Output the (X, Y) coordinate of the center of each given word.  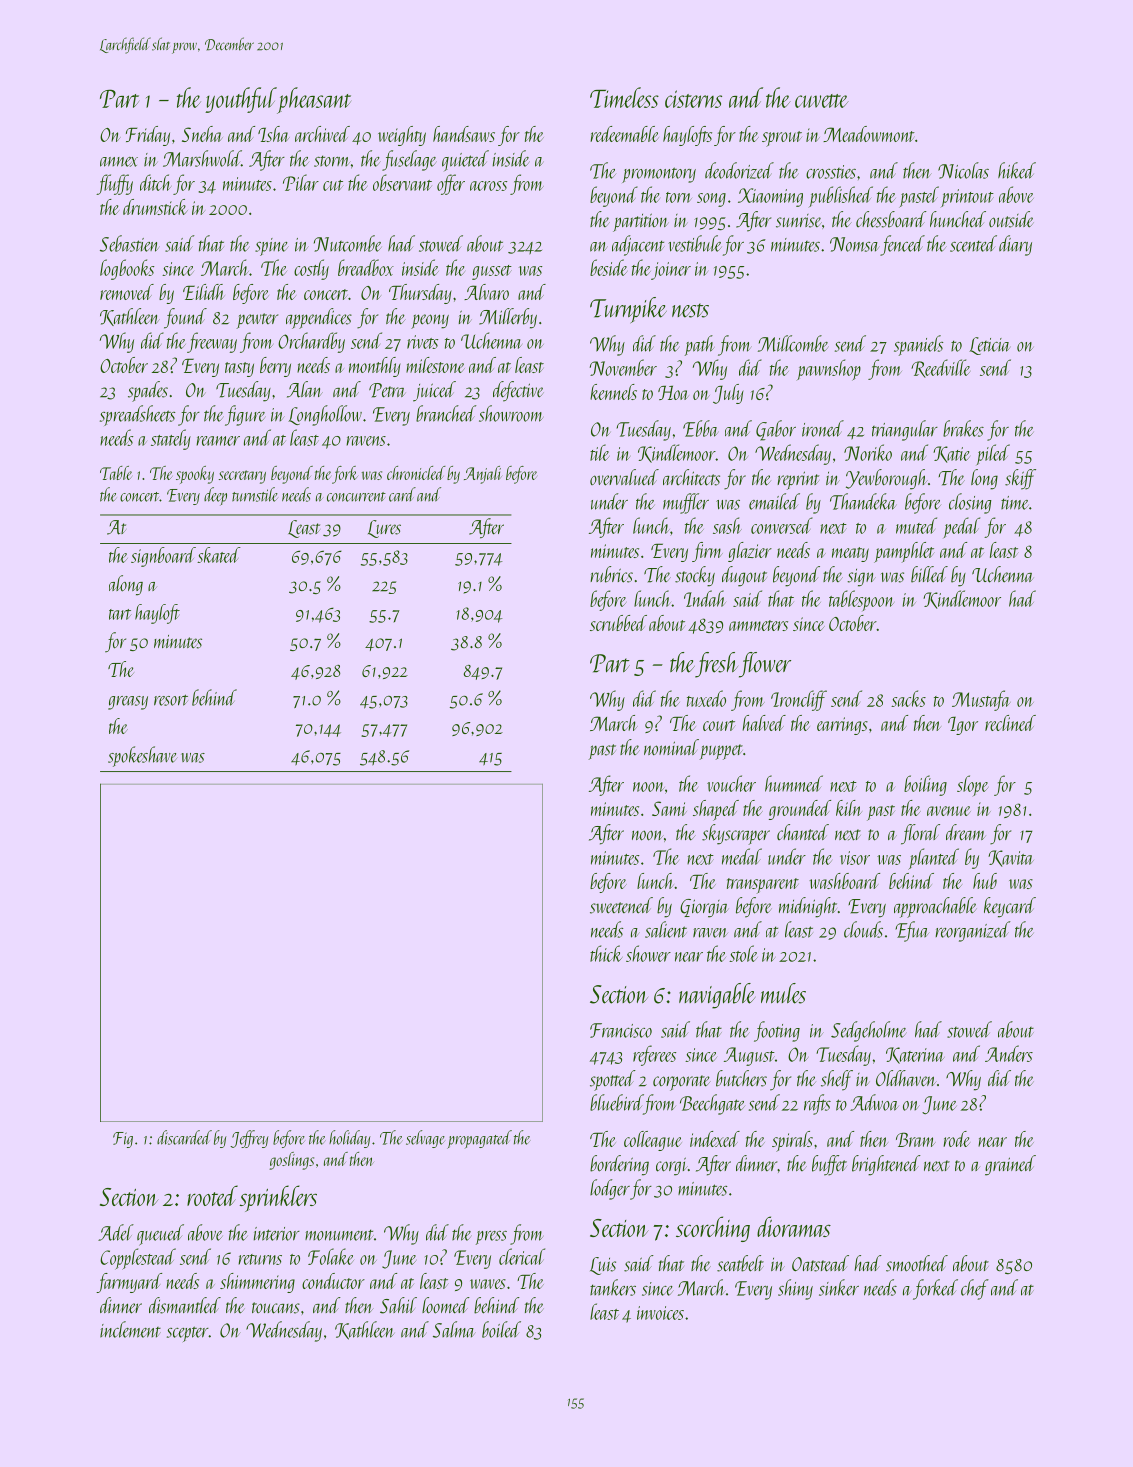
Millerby (508, 318)
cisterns (693, 99)
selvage (425, 1139)
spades (148, 391)
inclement (130, 1329)
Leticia (989, 346)
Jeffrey (249, 1139)
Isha (274, 134)
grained (1010, 1165)
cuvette (822, 101)
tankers (613, 1287)
